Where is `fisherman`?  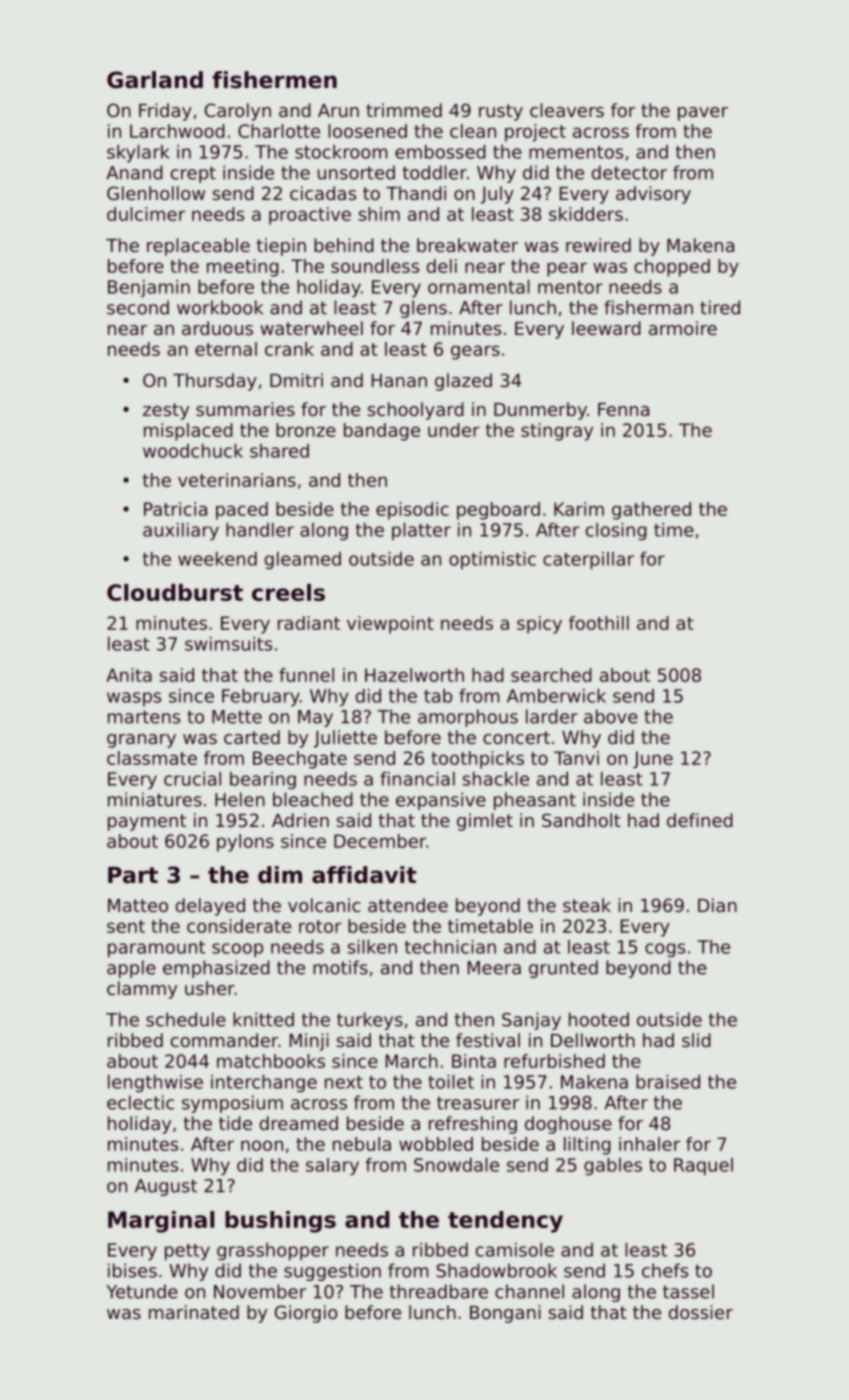
fisherman is located at coordinates (648, 307).
